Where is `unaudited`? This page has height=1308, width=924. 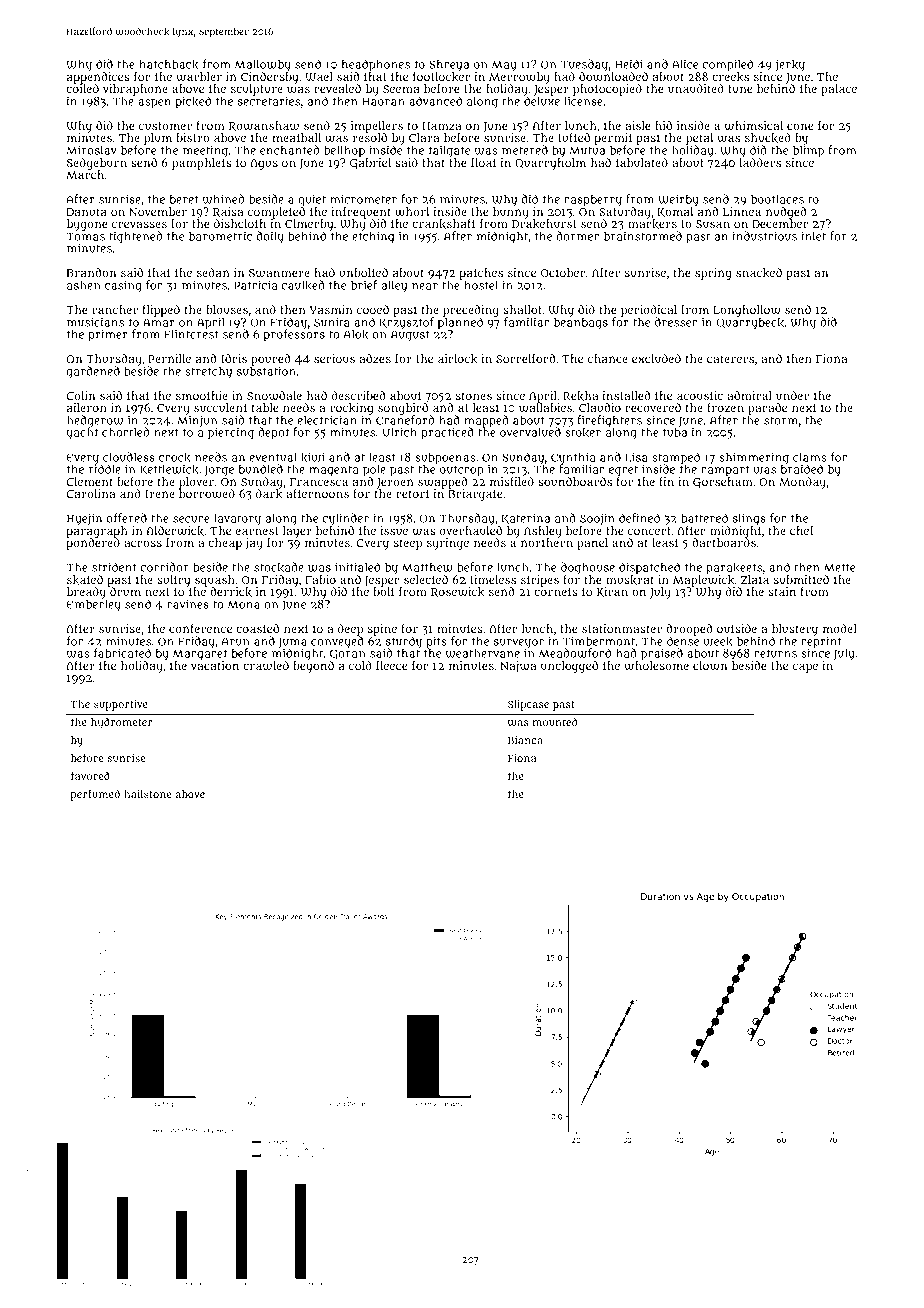 unaudited is located at coordinates (696, 88).
